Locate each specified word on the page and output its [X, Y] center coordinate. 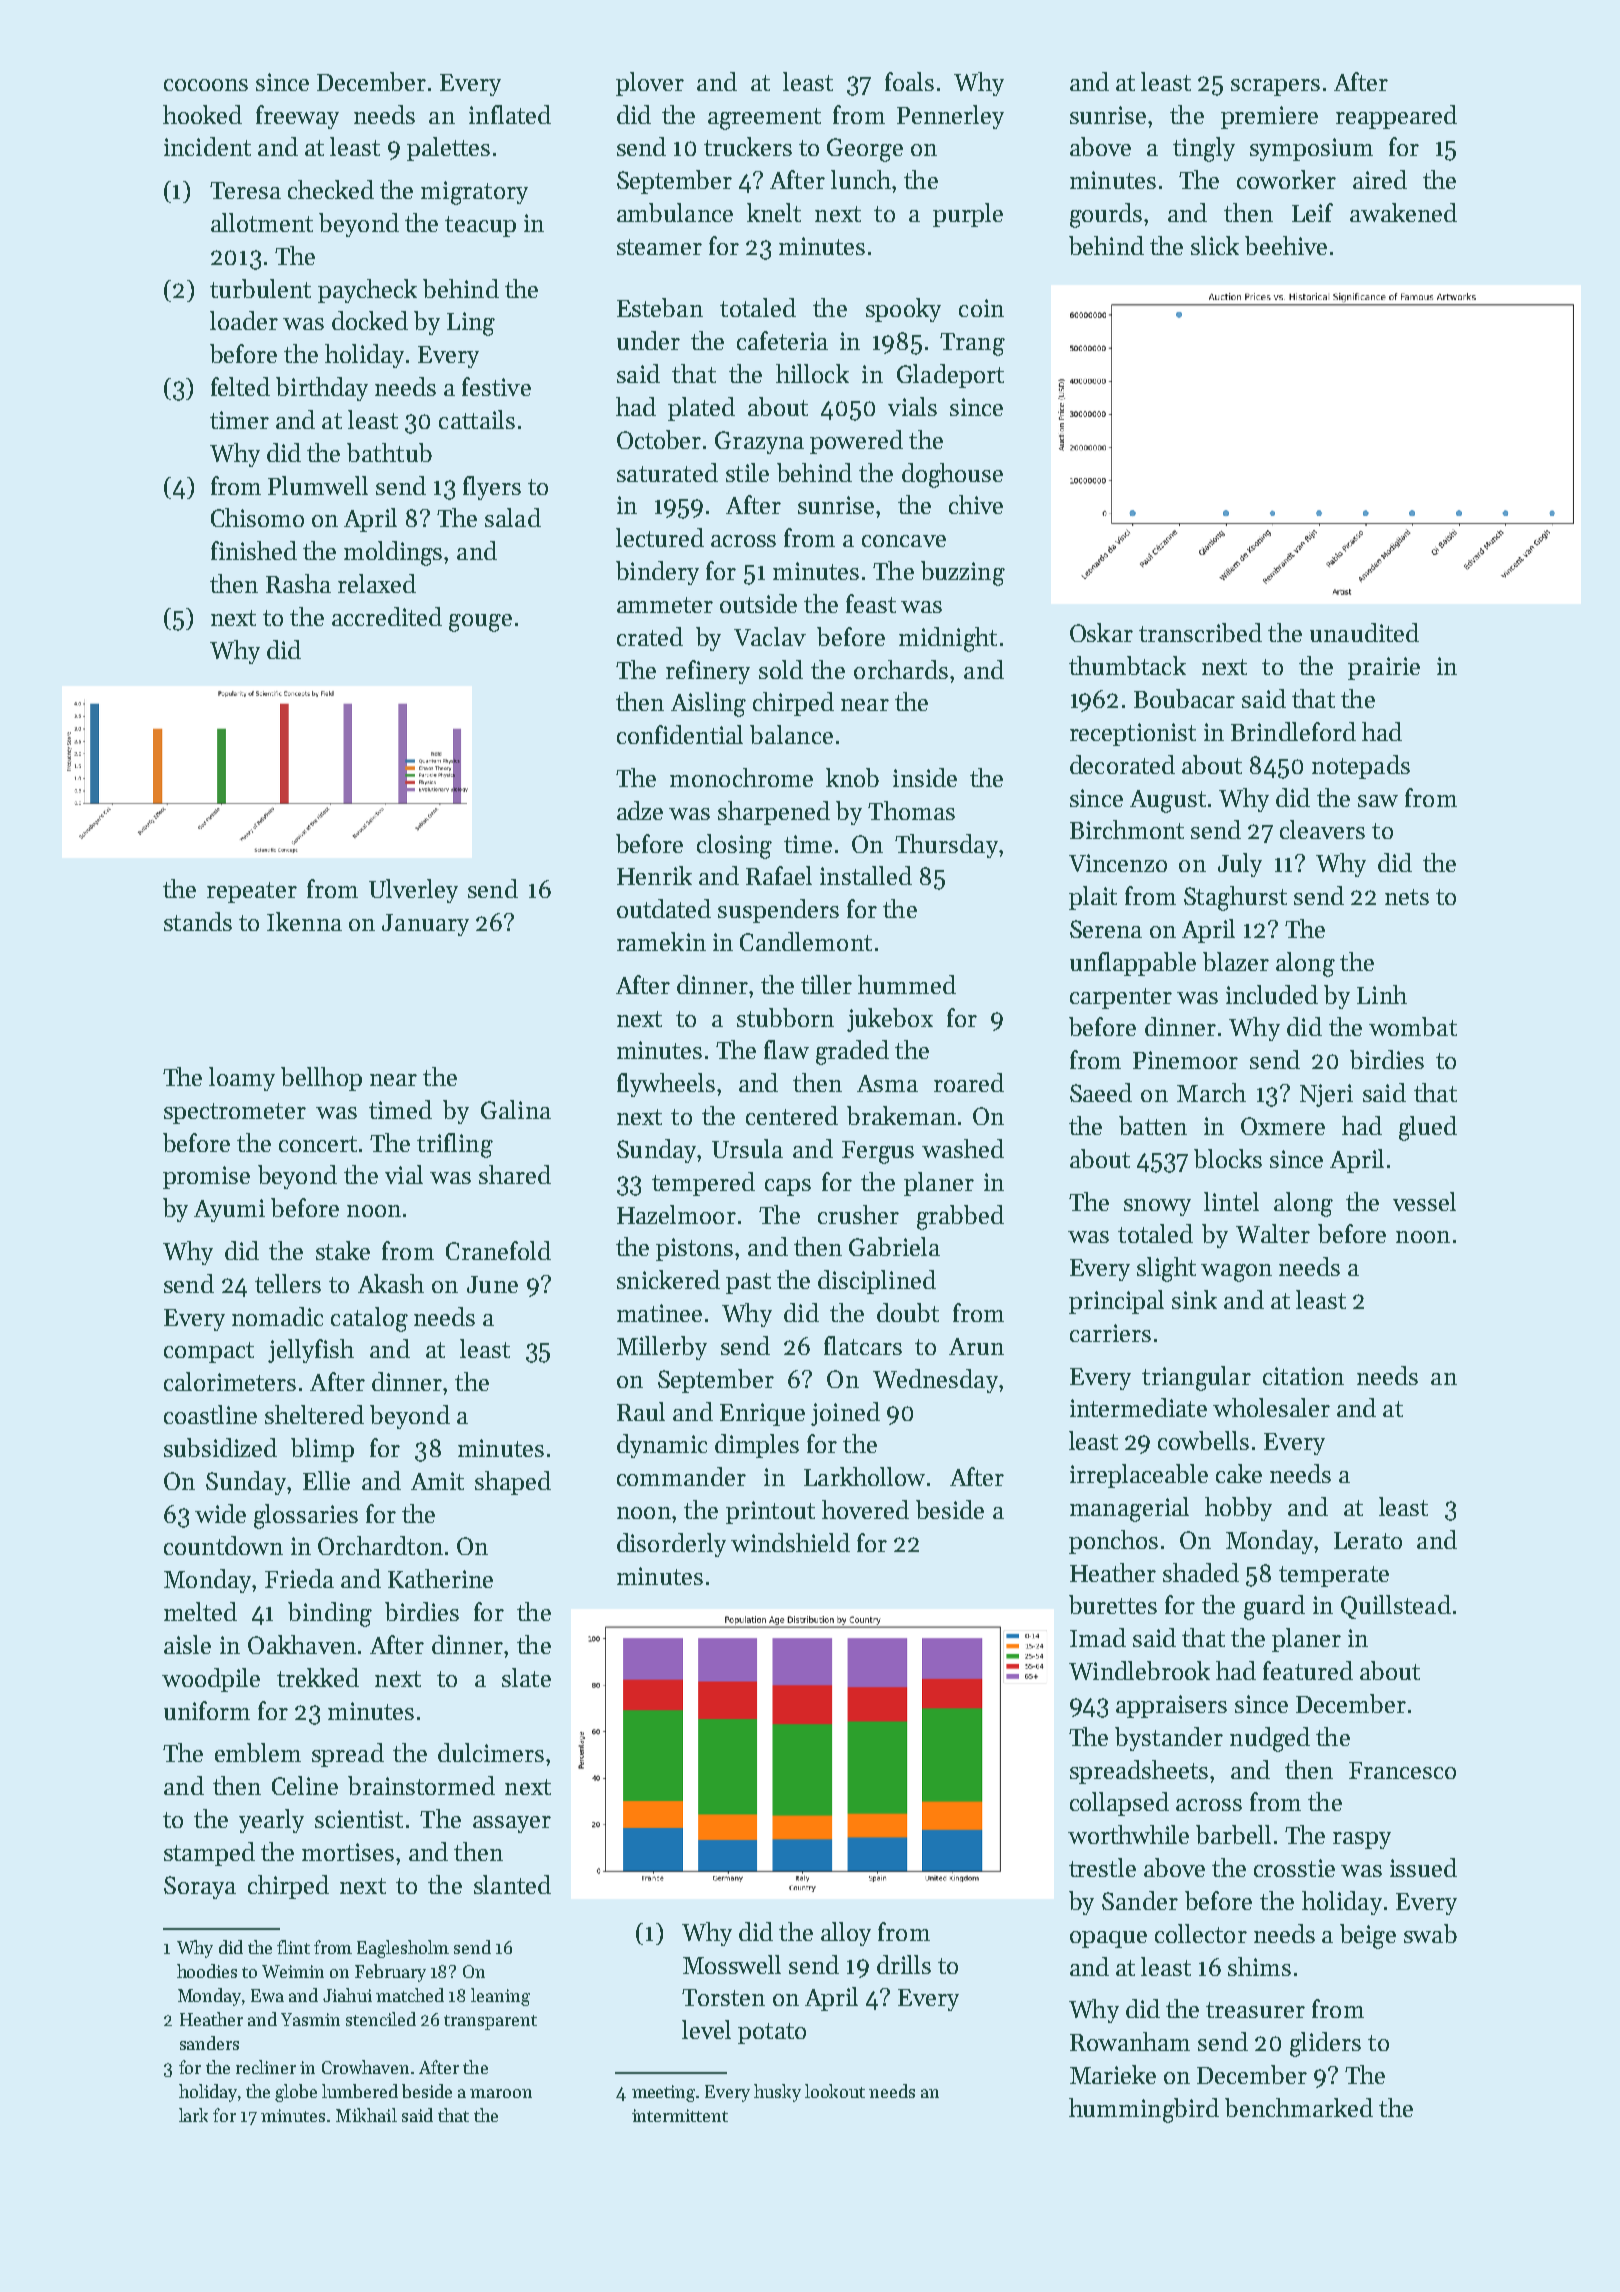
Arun [976, 1346]
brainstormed [421, 1785]
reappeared [1396, 117]
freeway [297, 117]
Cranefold [498, 1250]
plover [650, 84]
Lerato [1368, 1540]
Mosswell [732, 1964]
